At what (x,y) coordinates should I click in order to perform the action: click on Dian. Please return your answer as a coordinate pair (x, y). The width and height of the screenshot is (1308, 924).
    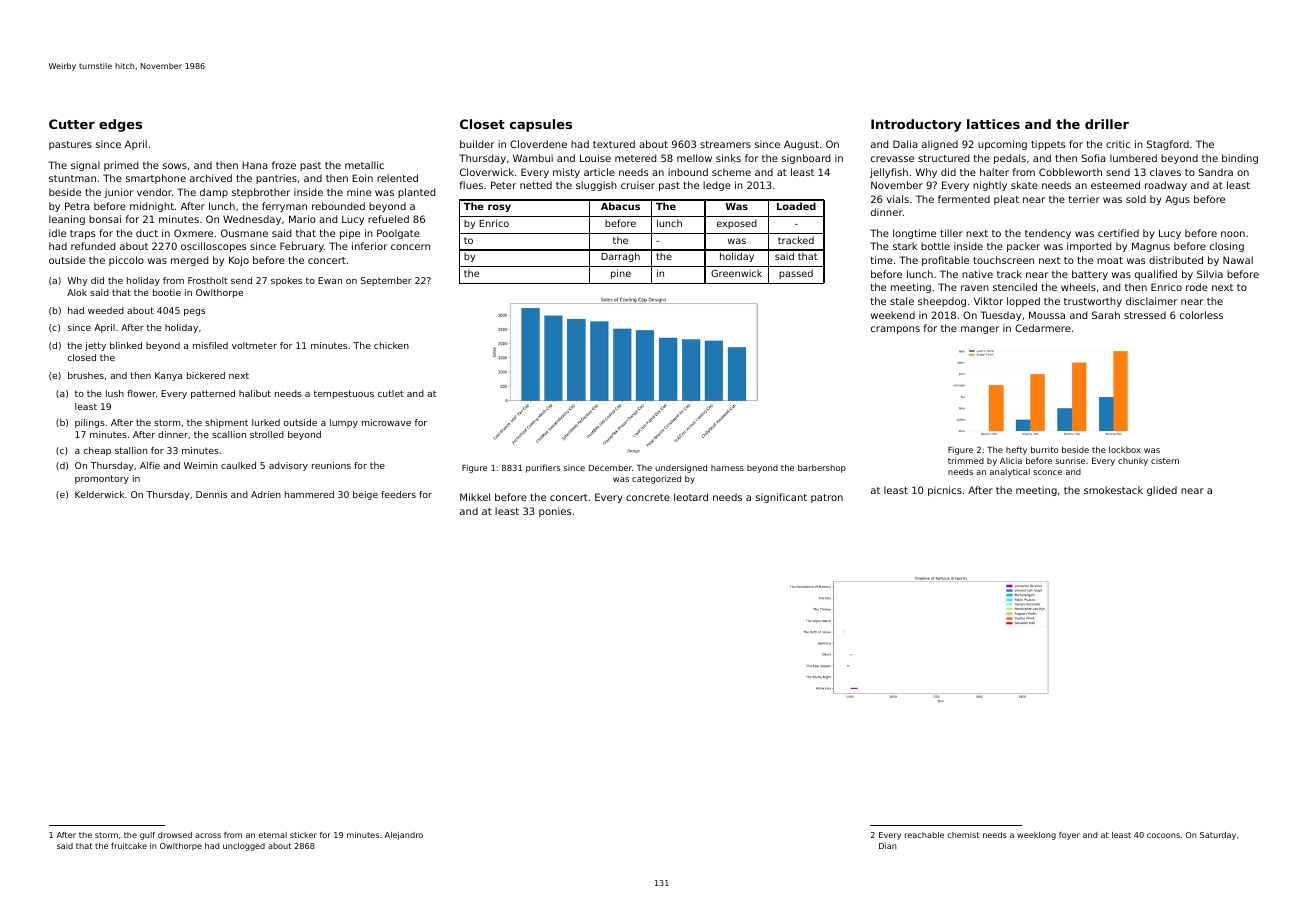
    Looking at the image, I should click on (888, 846).
